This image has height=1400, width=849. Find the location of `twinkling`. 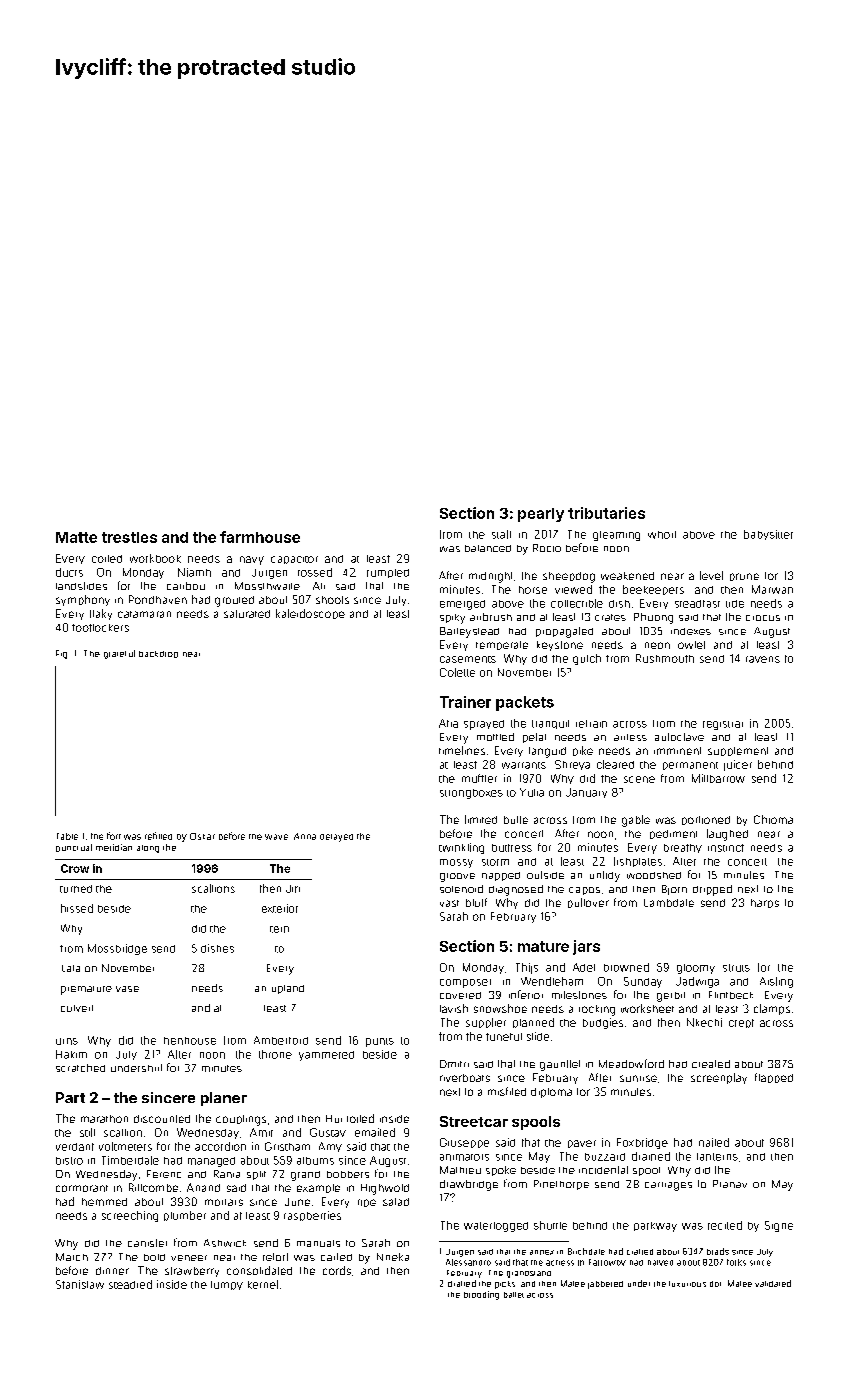

twinkling is located at coordinates (461, 848).
